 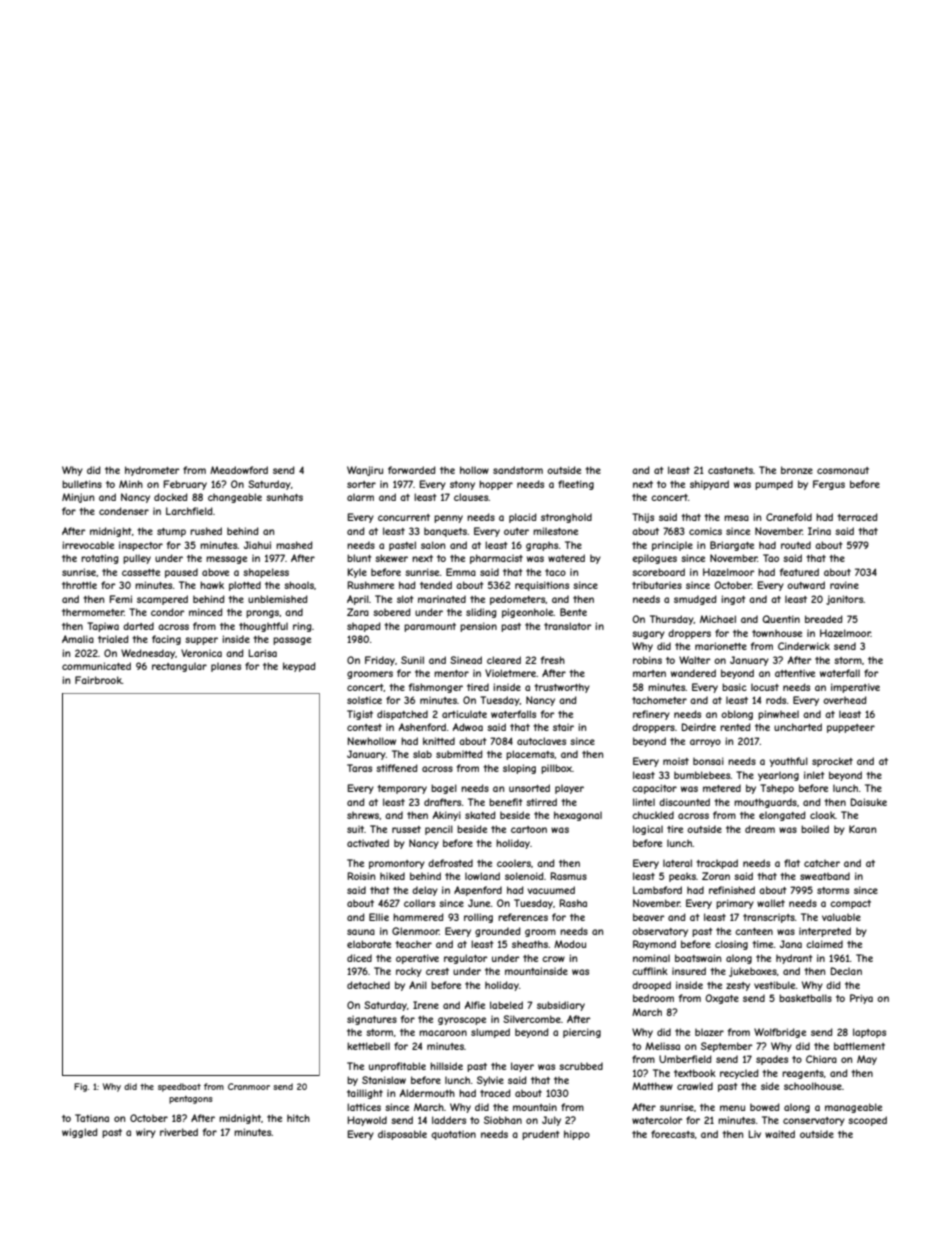 I want to click on castanets, so click(x=730, y=470).
